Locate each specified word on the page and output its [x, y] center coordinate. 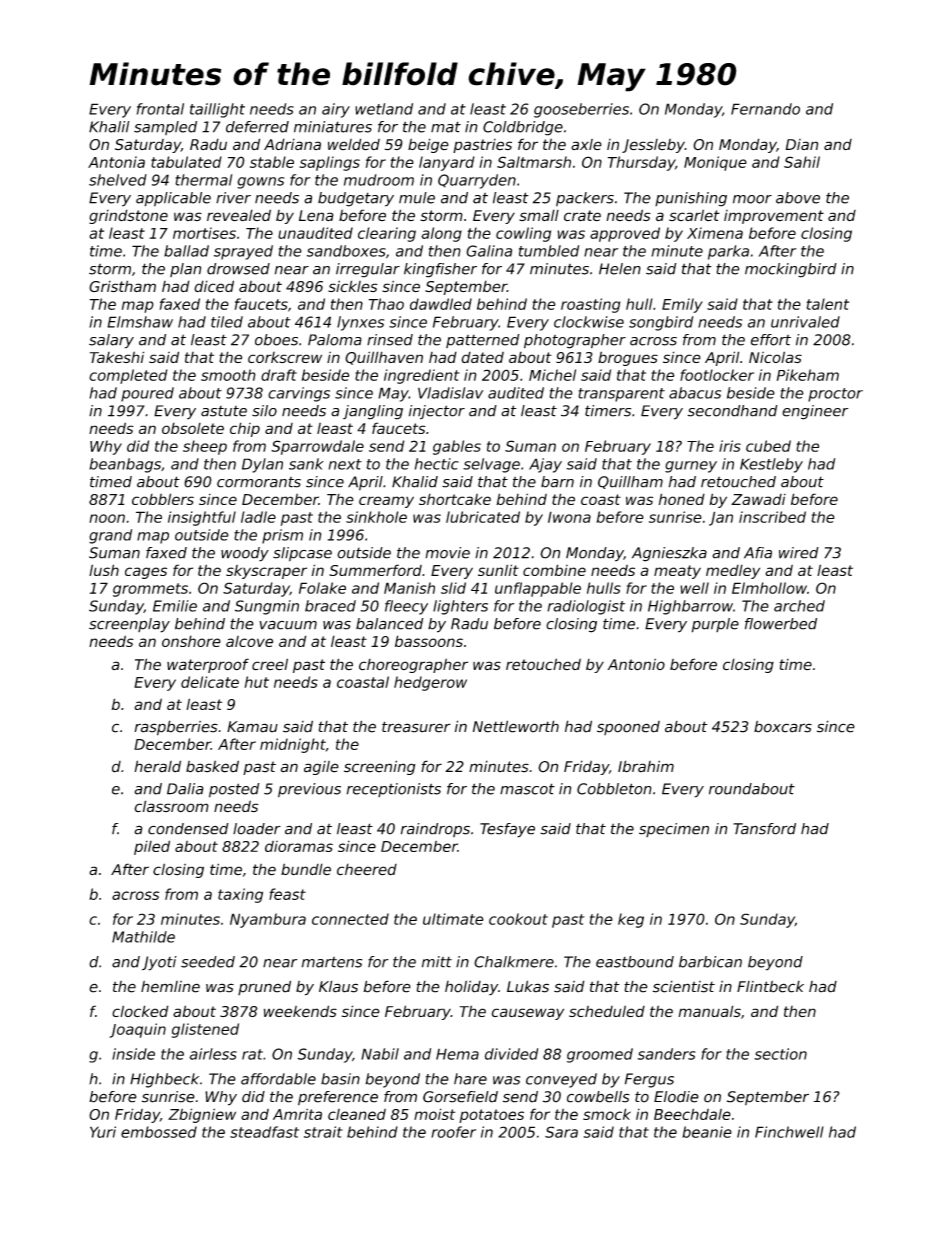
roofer [453, 1132]
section [780, 1054]
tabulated [186, 162]
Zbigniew [202, 1115]
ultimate [453, 919]
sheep [205, 447]
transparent [621, 395]
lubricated [483, 517]
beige [428, 145]
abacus [695, 393]
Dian [801, 144]
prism [282, 536]
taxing [240, 895]
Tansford [764, 829]
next [345, 464]
